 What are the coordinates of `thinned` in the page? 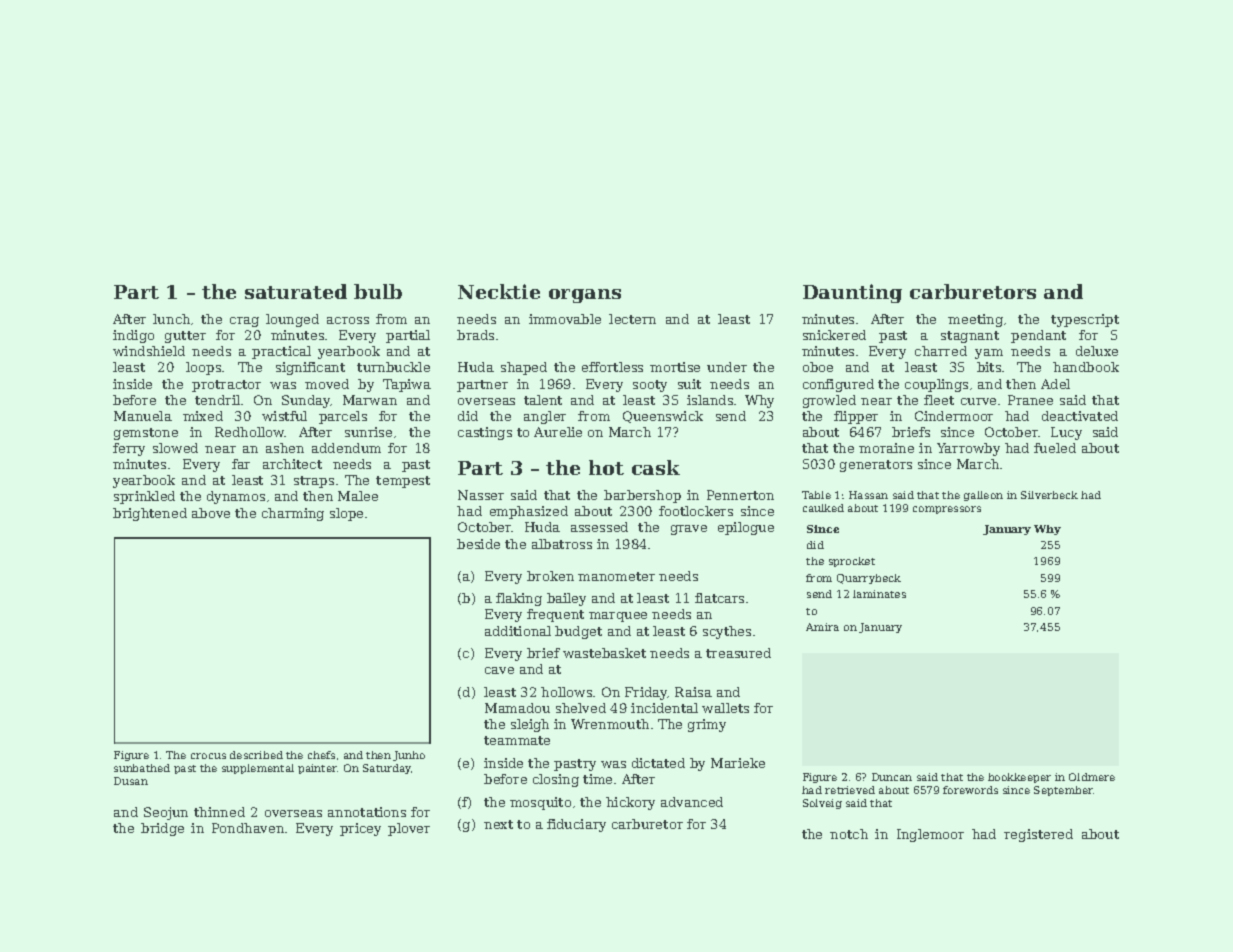 It's located at (219, 812).
